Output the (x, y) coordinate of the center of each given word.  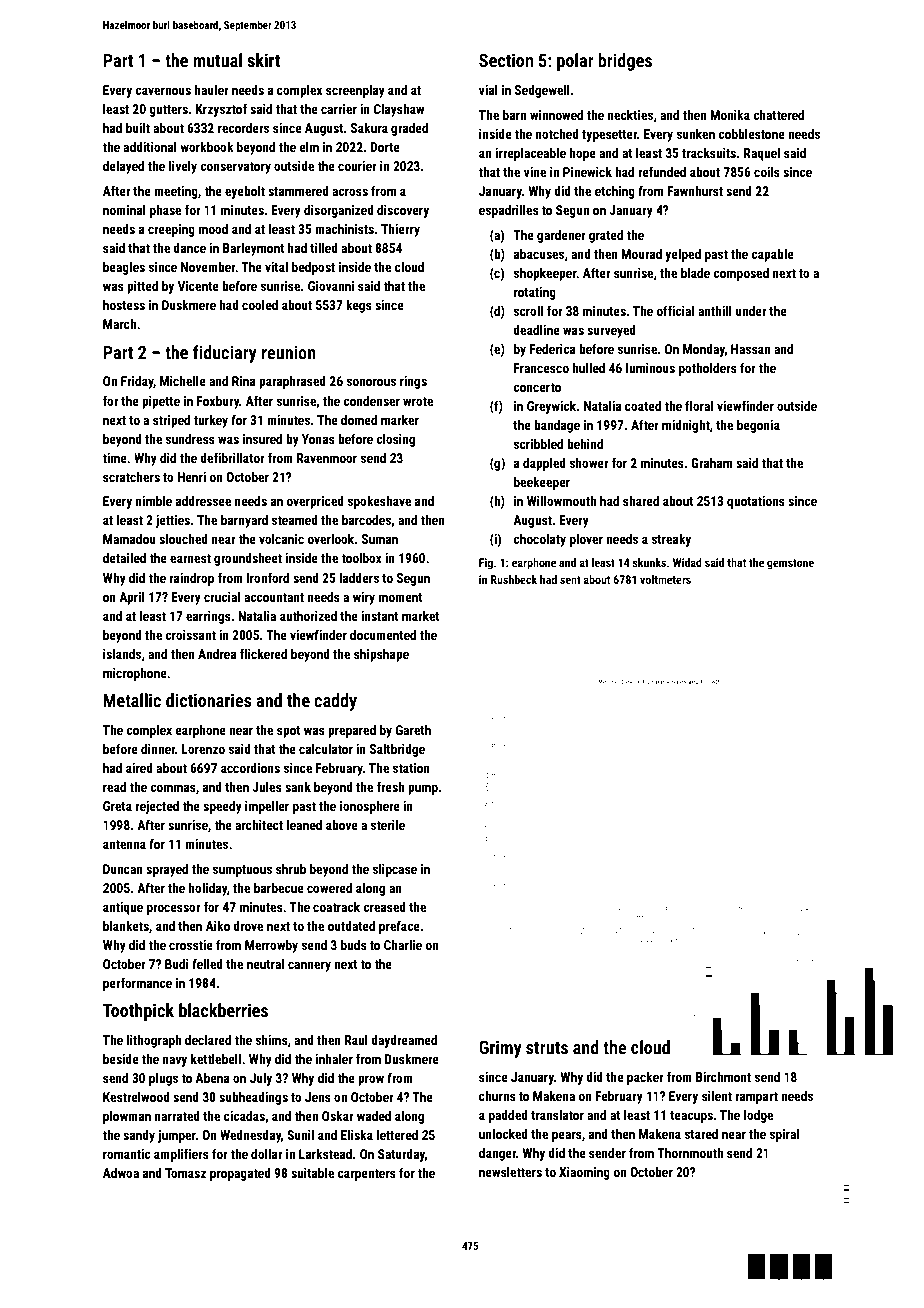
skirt (264, 60)
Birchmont (723, 1077)
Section (506, 60)
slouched (183, 539)
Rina (244, 381)
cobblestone (751, 134)
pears (567, 1136)
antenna (124, 844)
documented (383, 635)
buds (354, 945)
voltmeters (665, 579)
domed (359, 420)
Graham (711, 463)
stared (701, 1134)
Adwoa (121, 1173)
